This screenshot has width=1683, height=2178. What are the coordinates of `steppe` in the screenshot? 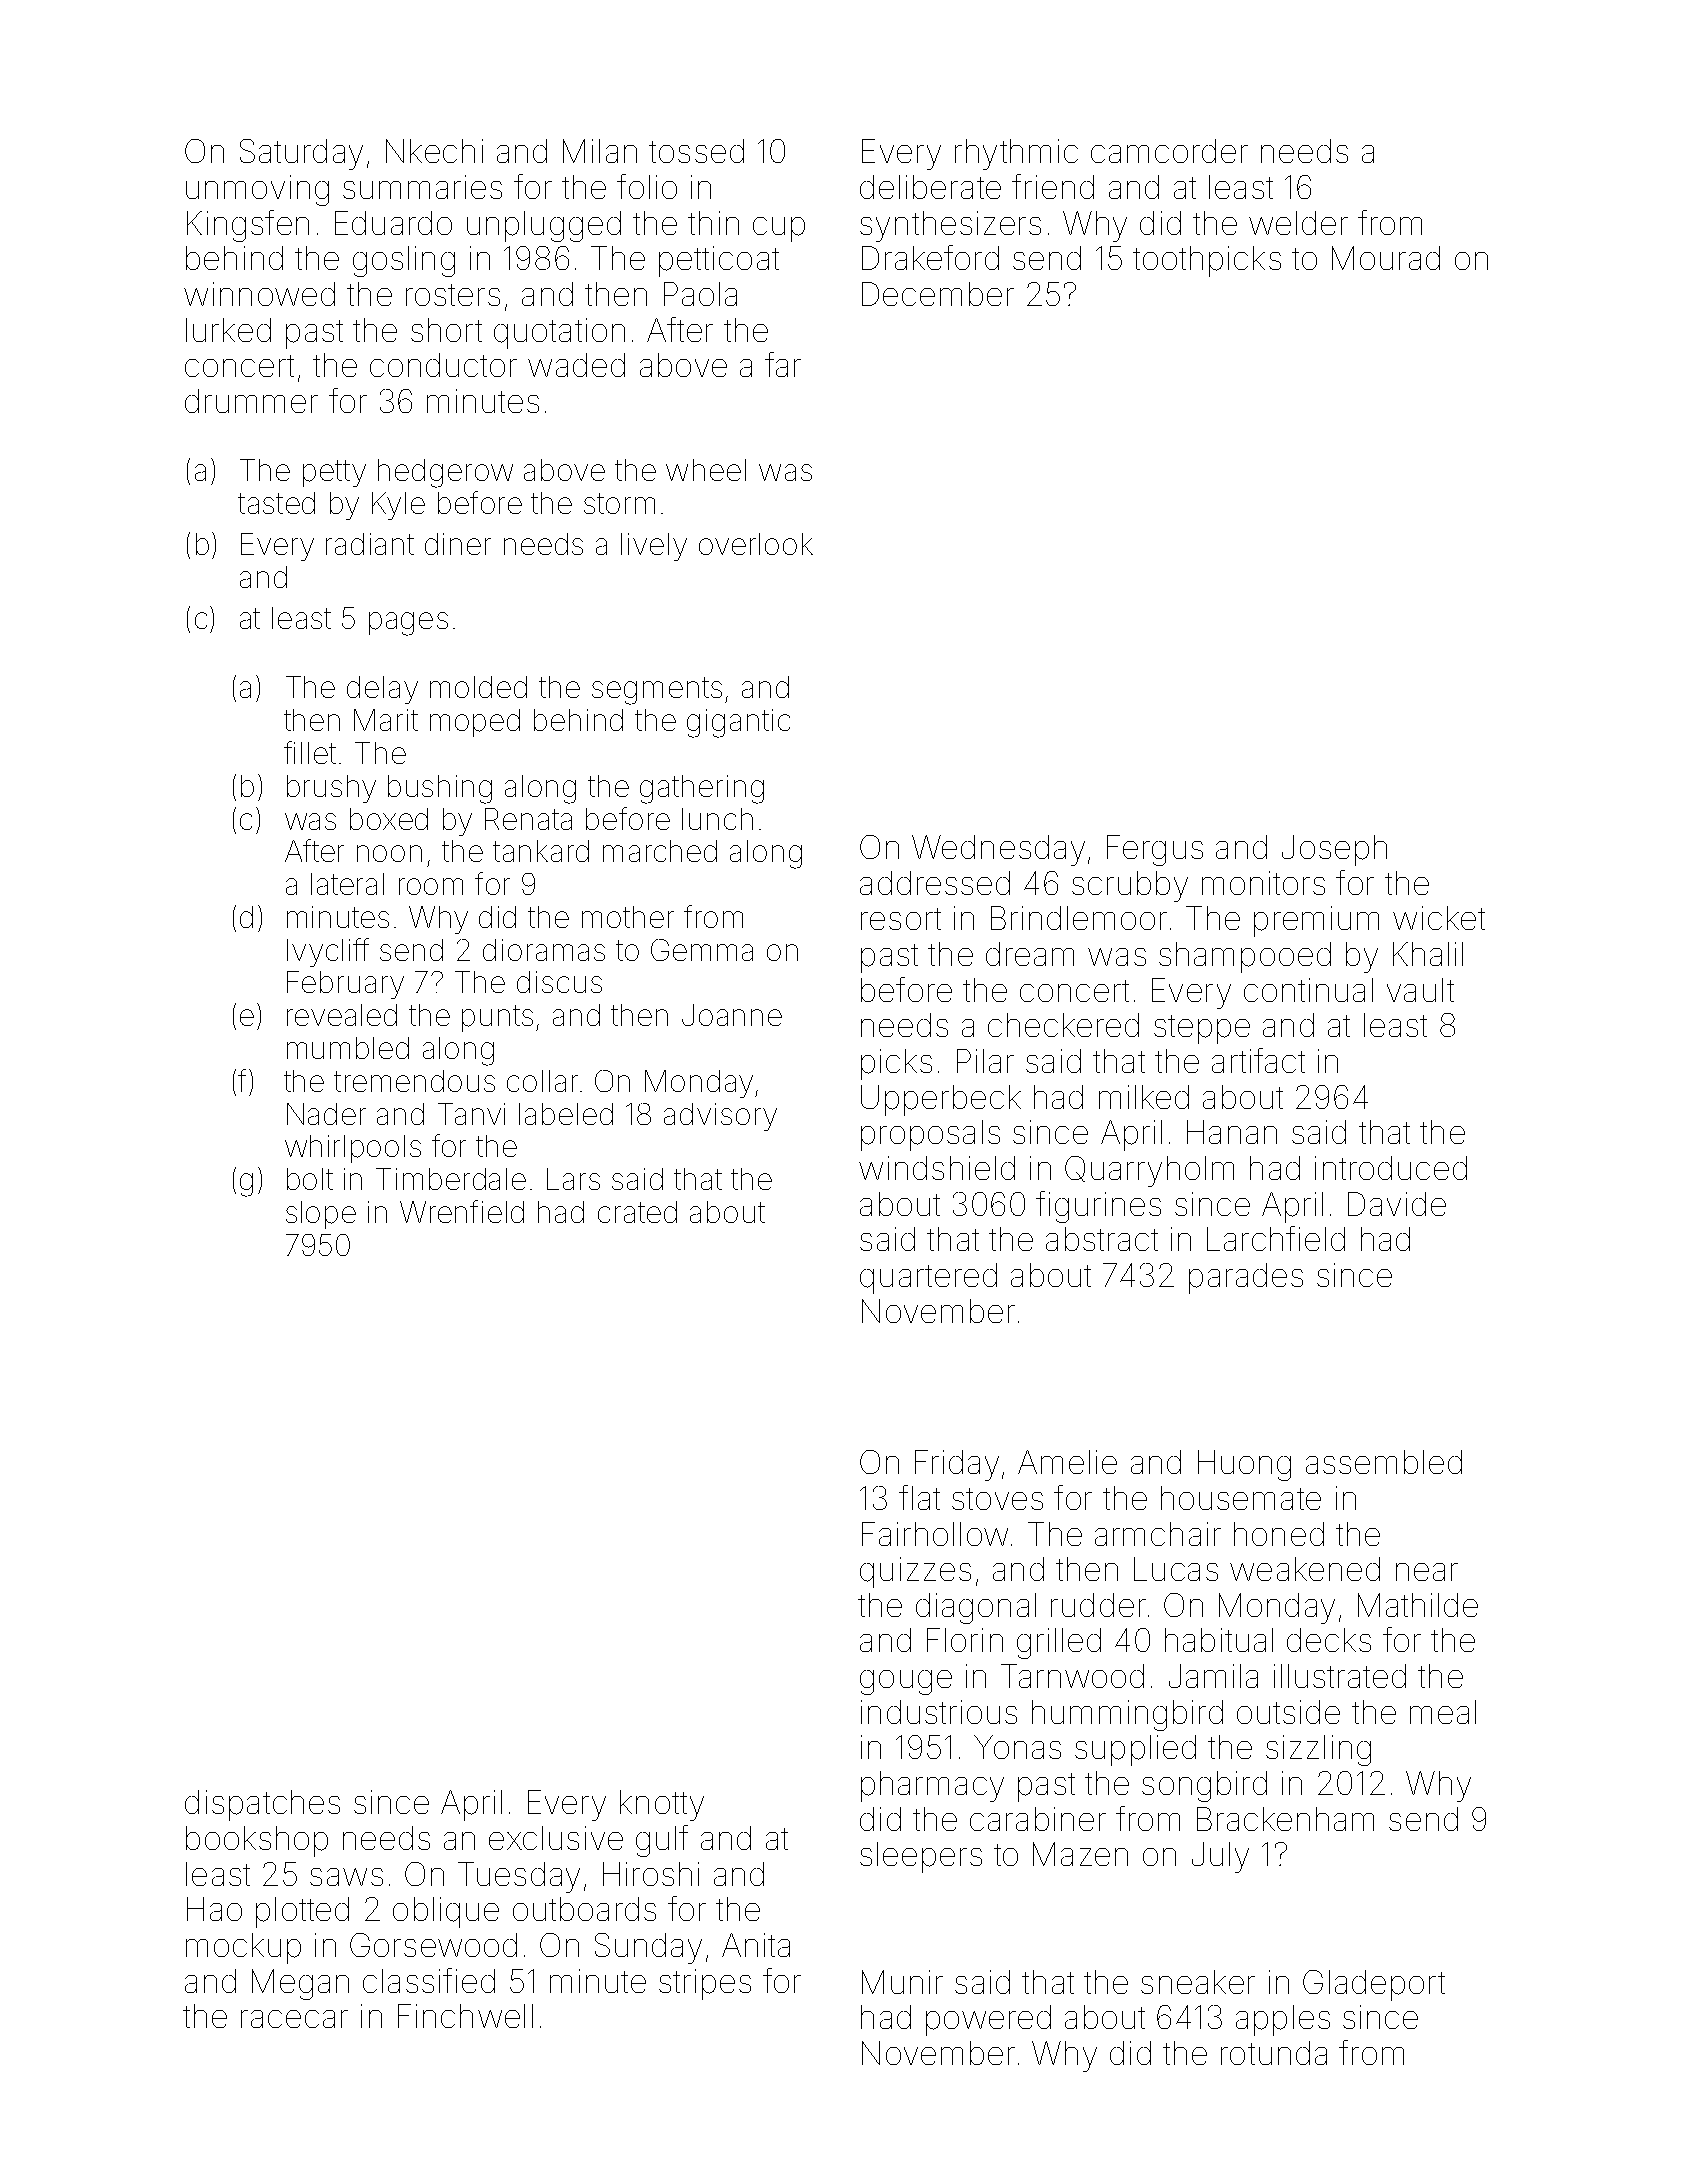 It's located at (1202, 1029).
